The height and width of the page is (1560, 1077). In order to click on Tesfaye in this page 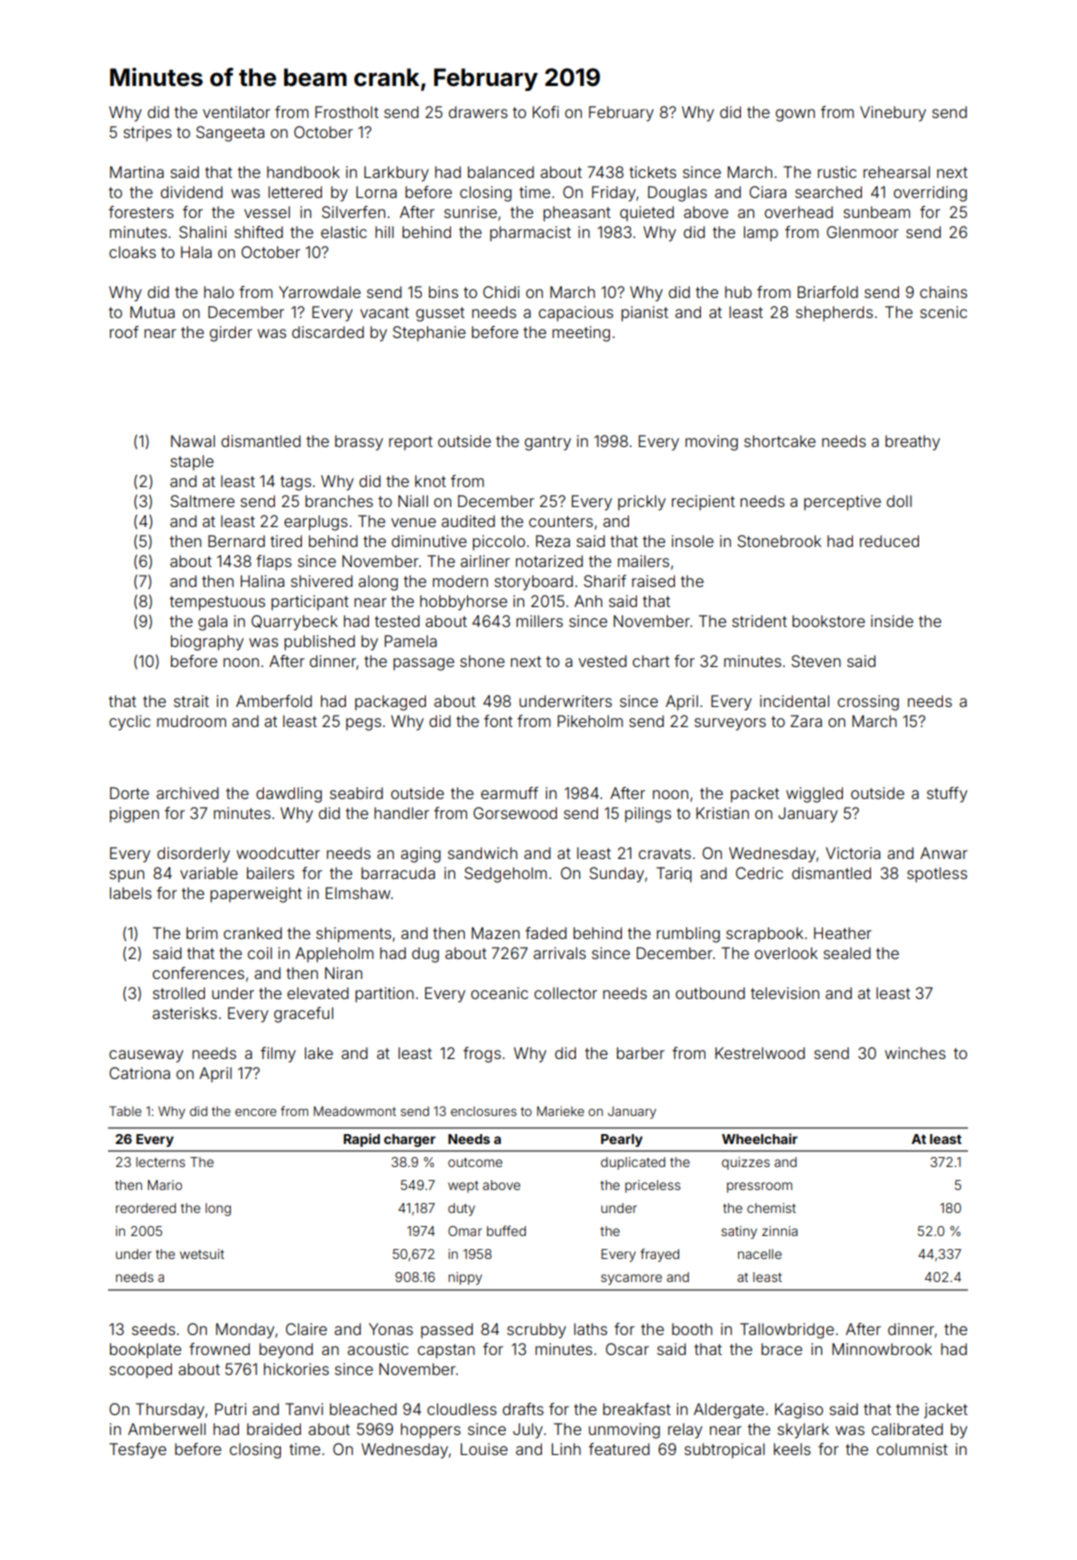, I will do `click(137, 1451)`.
